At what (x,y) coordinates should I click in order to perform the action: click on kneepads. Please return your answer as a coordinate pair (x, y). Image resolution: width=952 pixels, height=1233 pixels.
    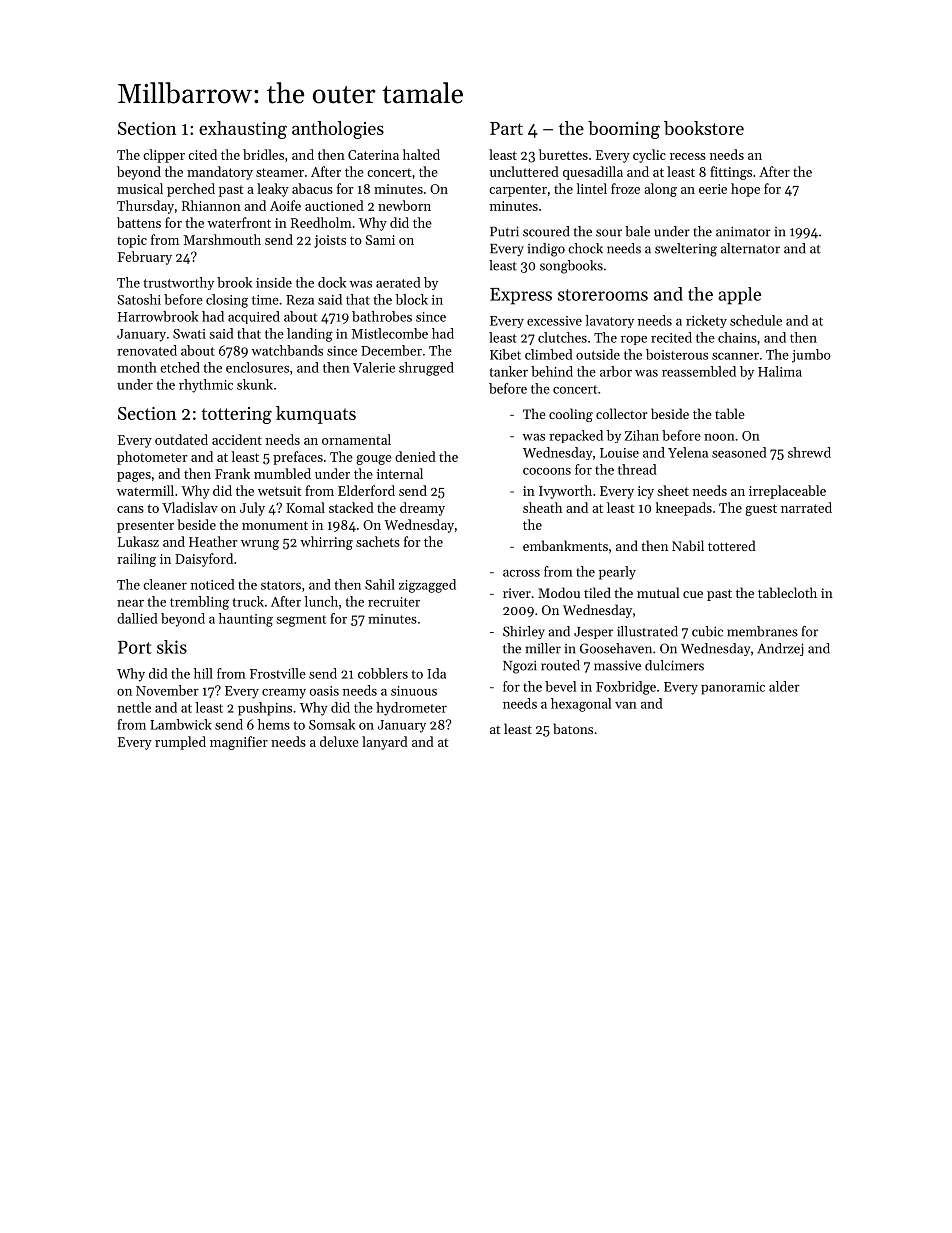
    Looking at the image, I should click on (684, 509).
